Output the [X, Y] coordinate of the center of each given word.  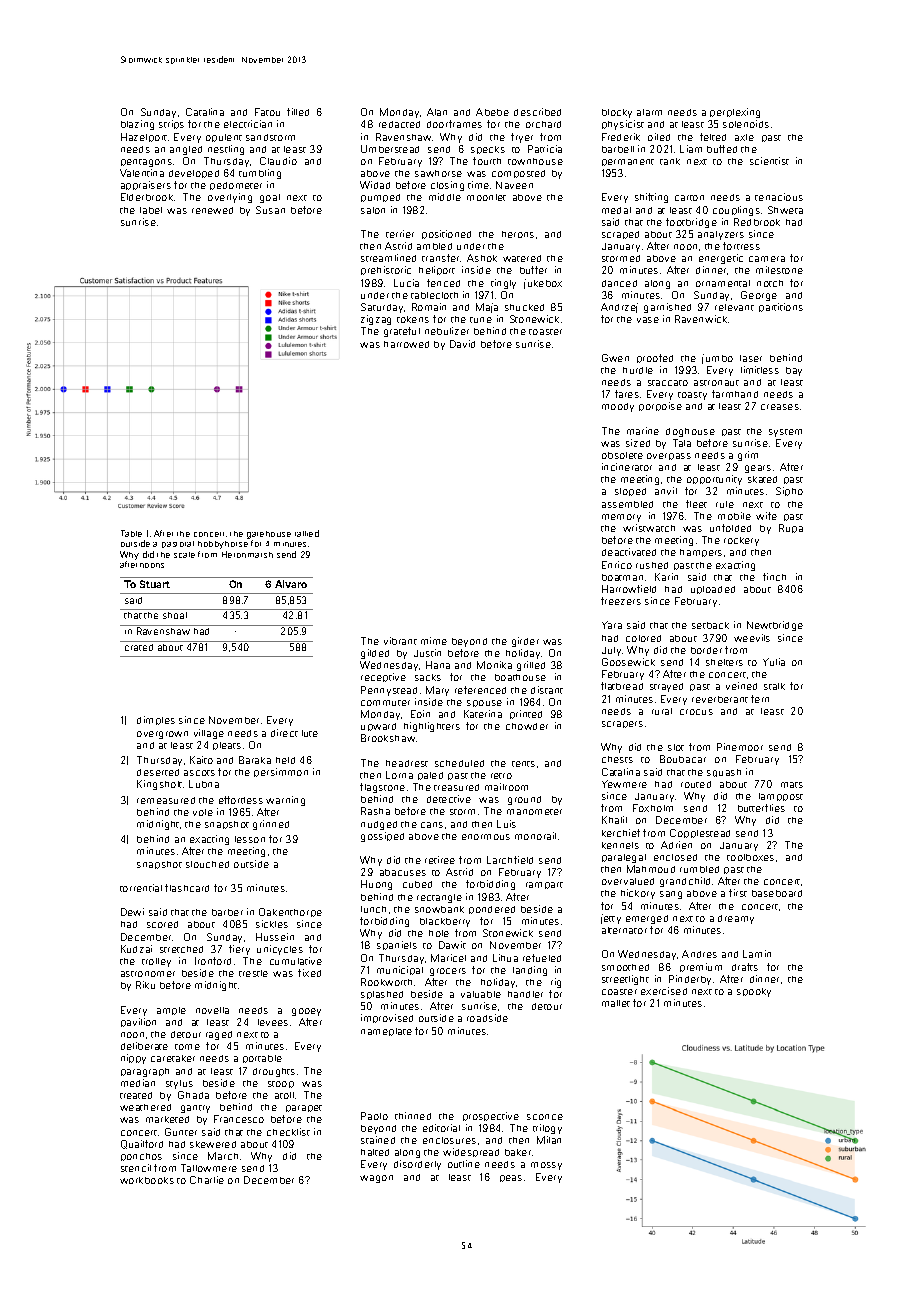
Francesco [239, 1119]
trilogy [547, 1129]
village [209, 734]
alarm [649, 112]
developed [194, 174]
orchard [543, 124]
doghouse [690, 432]
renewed [212, 210]
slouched [207, 864]
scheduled [459, 763]
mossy [546, 1166]
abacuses [403, 872]
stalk [774, 686]
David [462, 344]
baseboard [777, 893]
